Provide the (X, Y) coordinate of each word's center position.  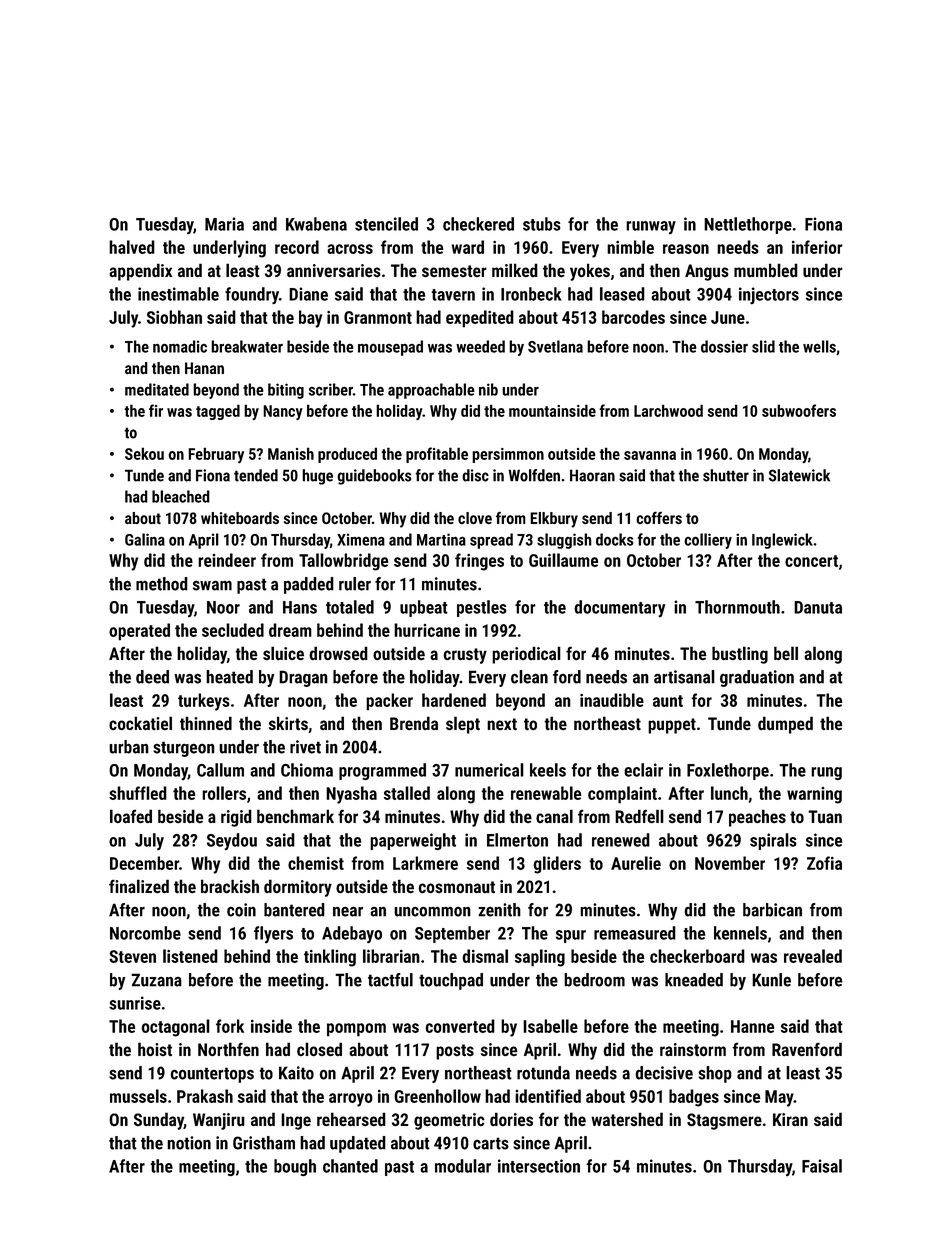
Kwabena (316, 224)
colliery (708, 541)
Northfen (228, 1049)
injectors (769, 296)
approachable (431, 391)
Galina (145, 539)
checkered (478, 224)
